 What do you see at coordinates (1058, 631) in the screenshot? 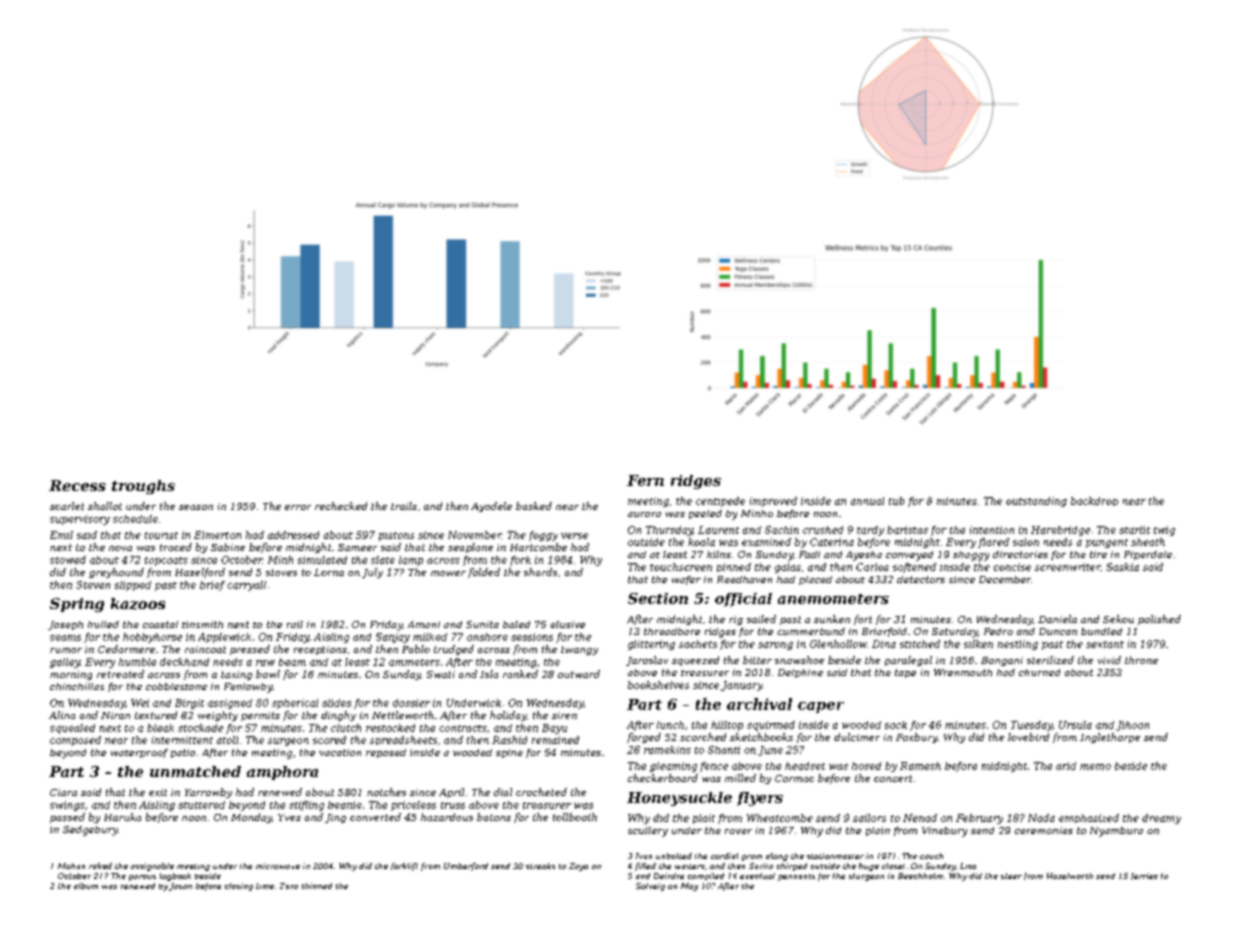
I see `Duncan` at bounding box center [1058, 631].
